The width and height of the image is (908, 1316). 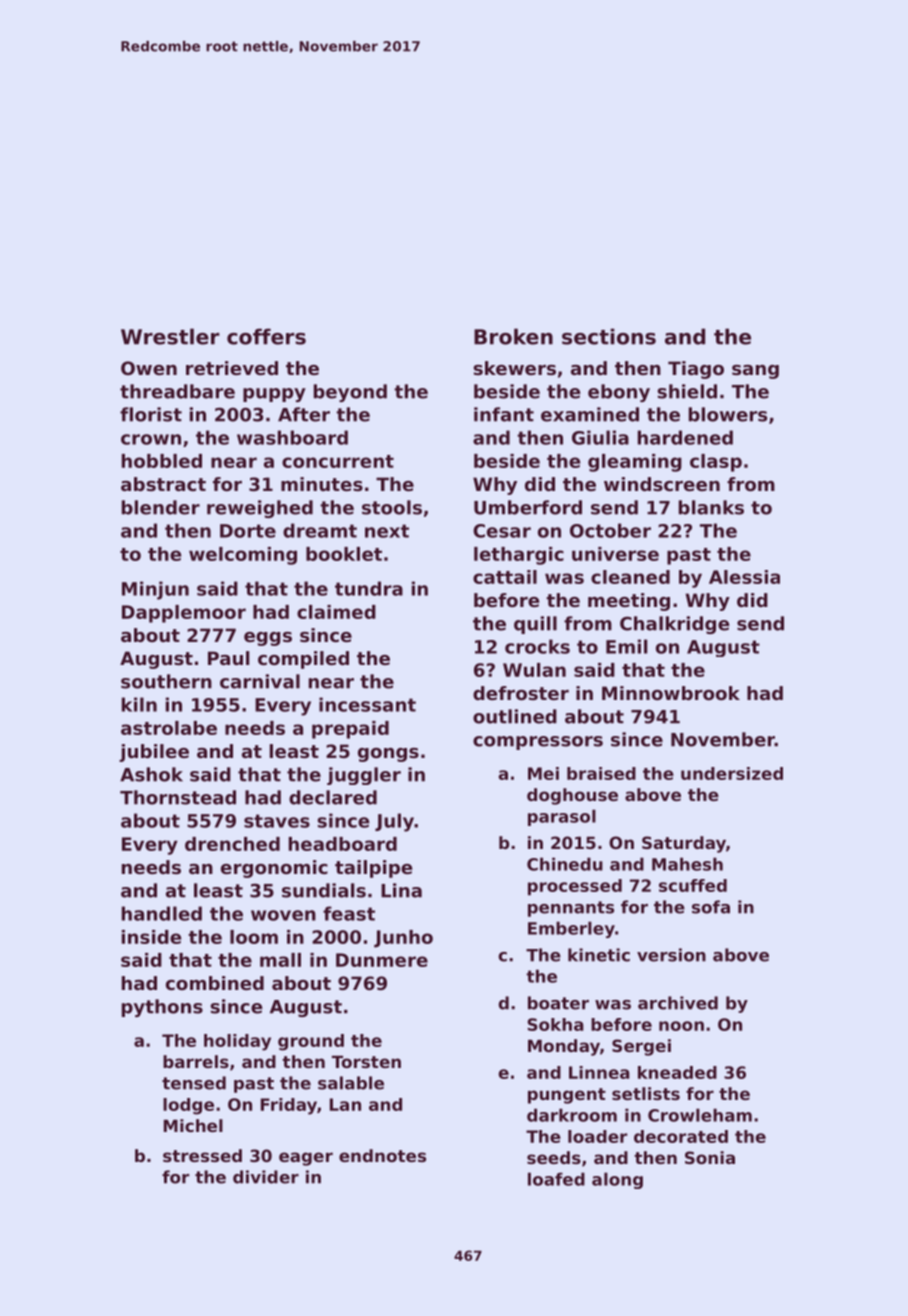 I want to click on sections, so click(x=609, y=336).
